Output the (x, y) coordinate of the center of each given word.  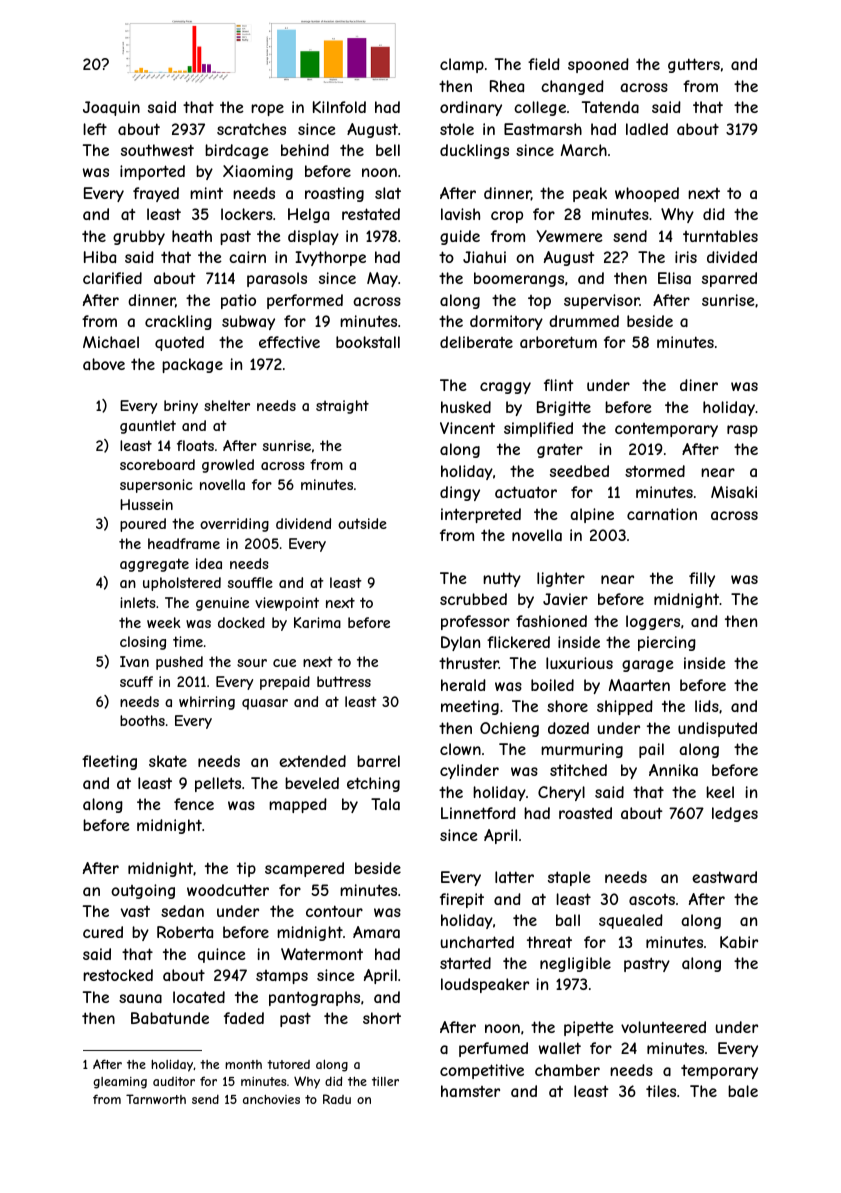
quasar (265, 704)
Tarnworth (156, 1099)
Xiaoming (258, 172)
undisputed (717, 729)
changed (572, 87)
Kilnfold (339, 107)
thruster (469, 663)
